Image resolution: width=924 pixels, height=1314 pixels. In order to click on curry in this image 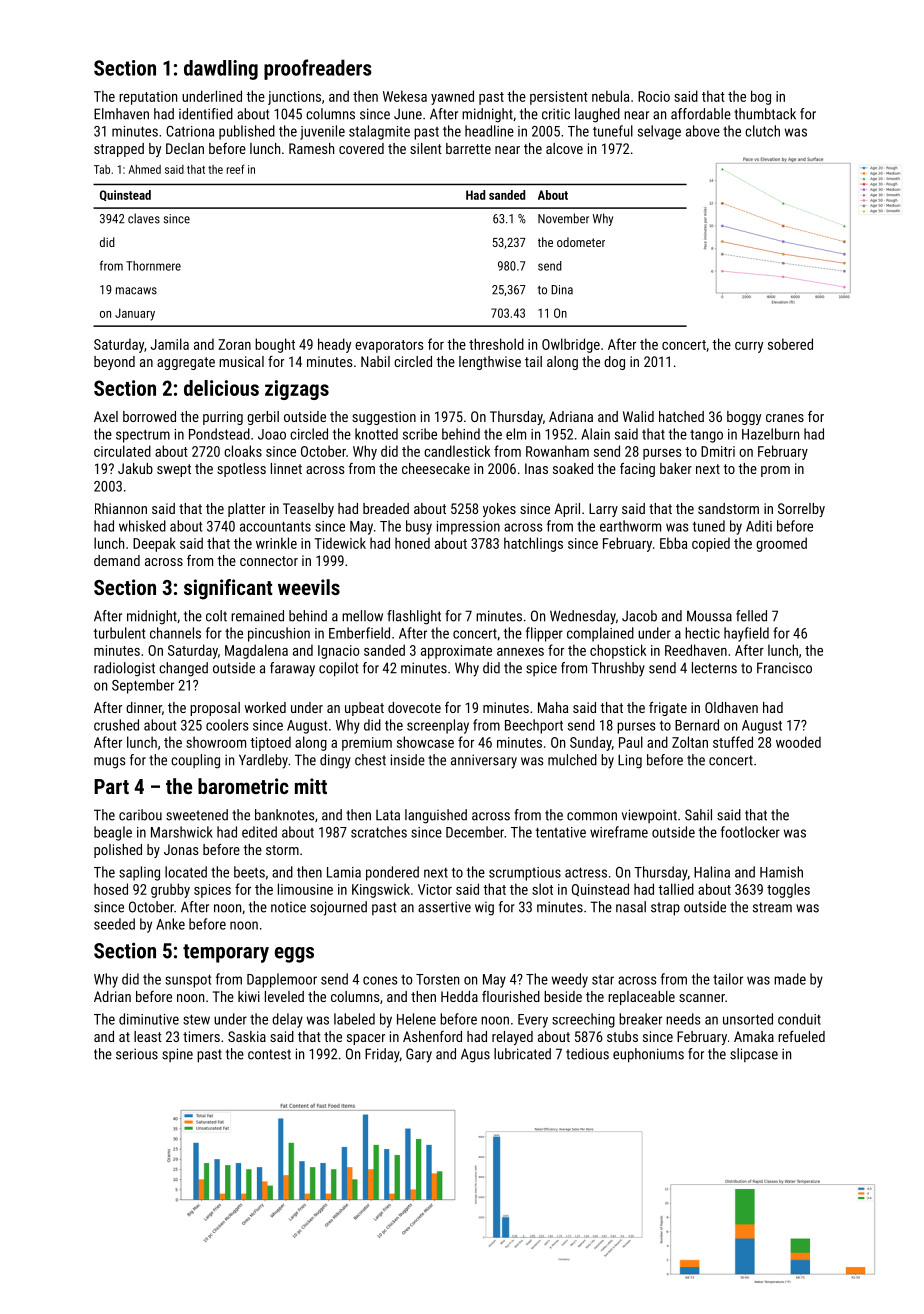, I will do `click(749, 347)`.
